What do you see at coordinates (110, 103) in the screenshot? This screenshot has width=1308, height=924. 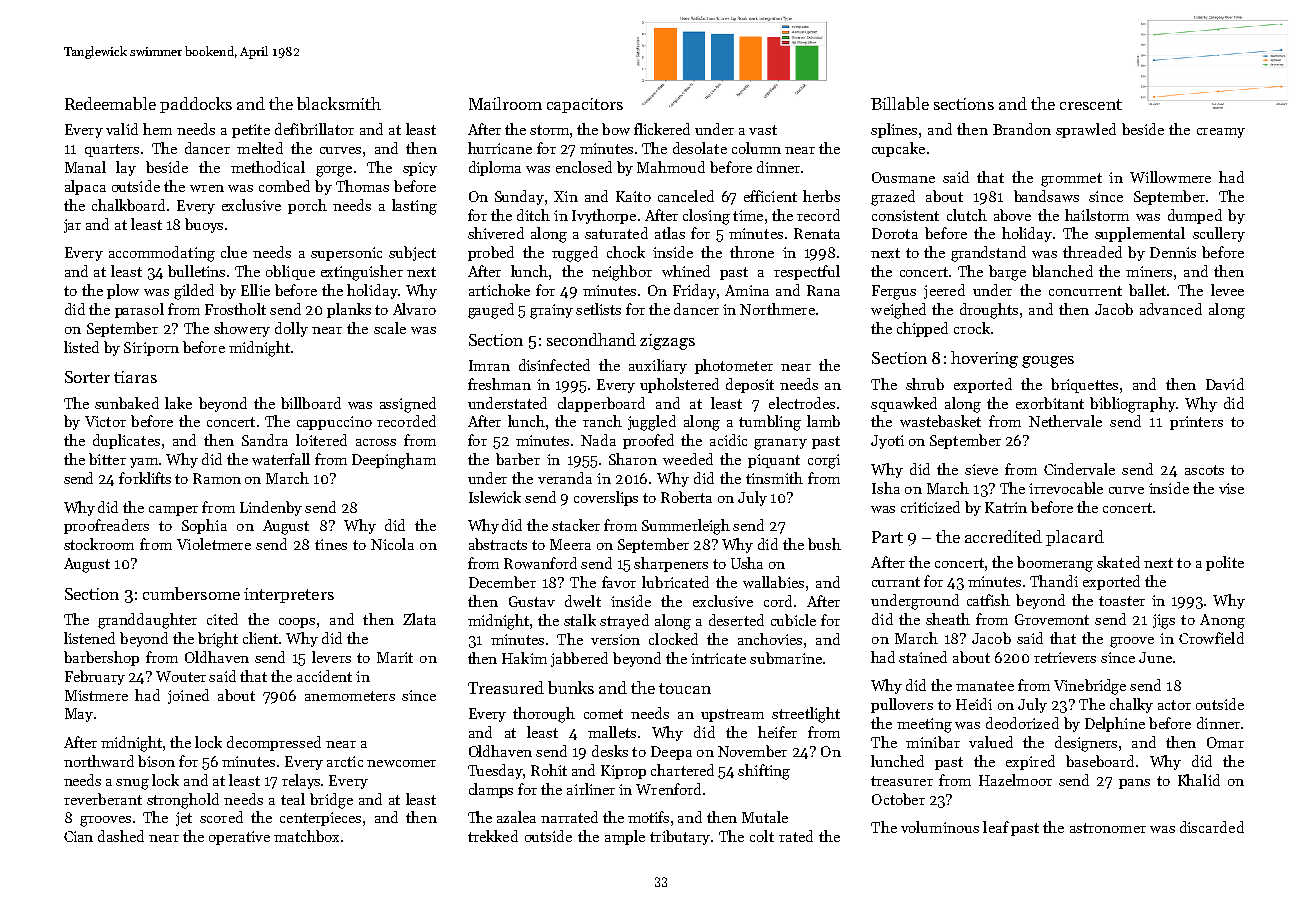 I see `Redeemable` at bounding box center [110, 103].
